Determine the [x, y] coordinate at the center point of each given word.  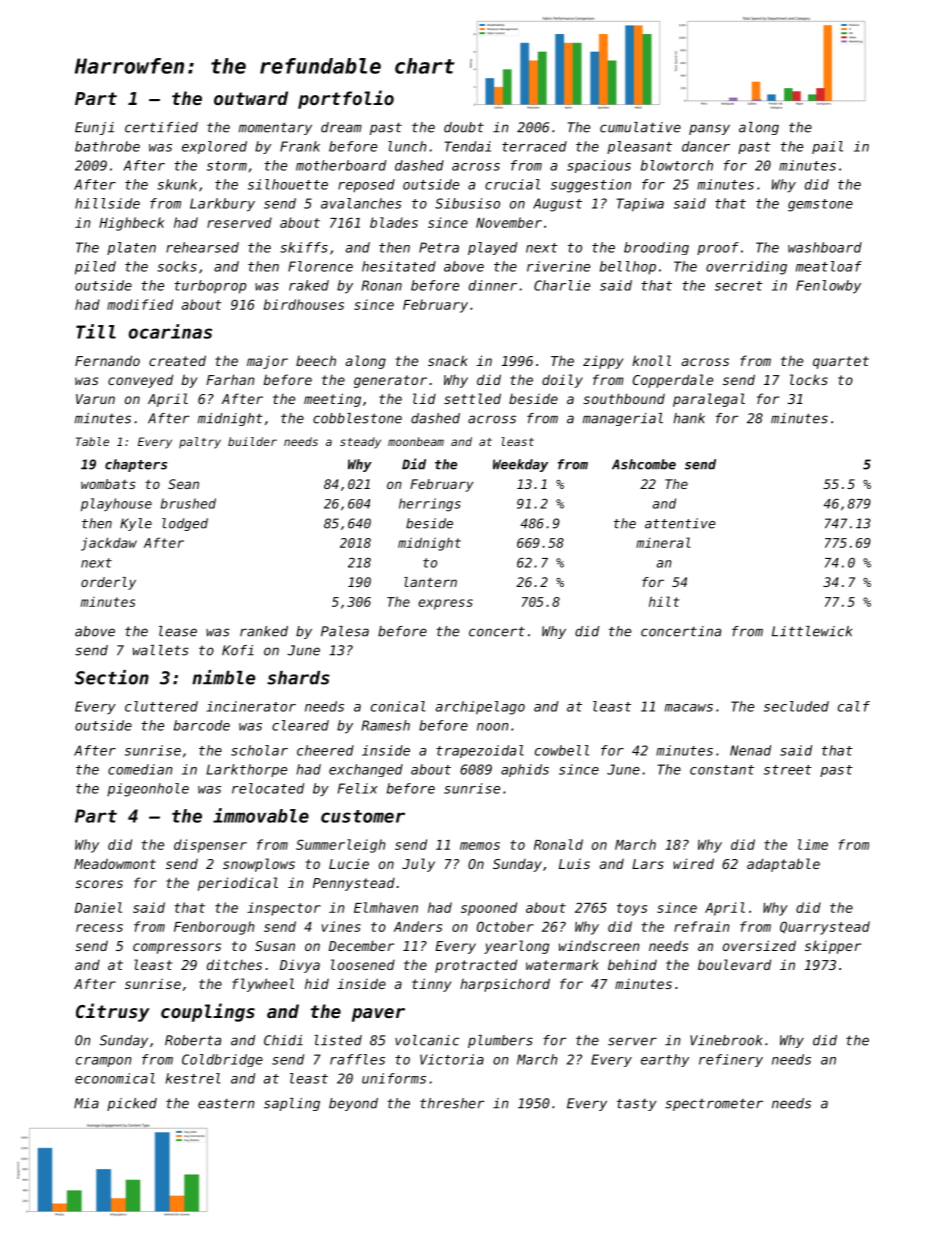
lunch [407, 146]
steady [360, 443]
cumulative [640, 127]
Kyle [136, 524]
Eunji [94, 128]
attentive [680, 523]
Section [112, 677]
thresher [452, 1103]
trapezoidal [480, 751]
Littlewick [812, 631]
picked [132, 1104]
